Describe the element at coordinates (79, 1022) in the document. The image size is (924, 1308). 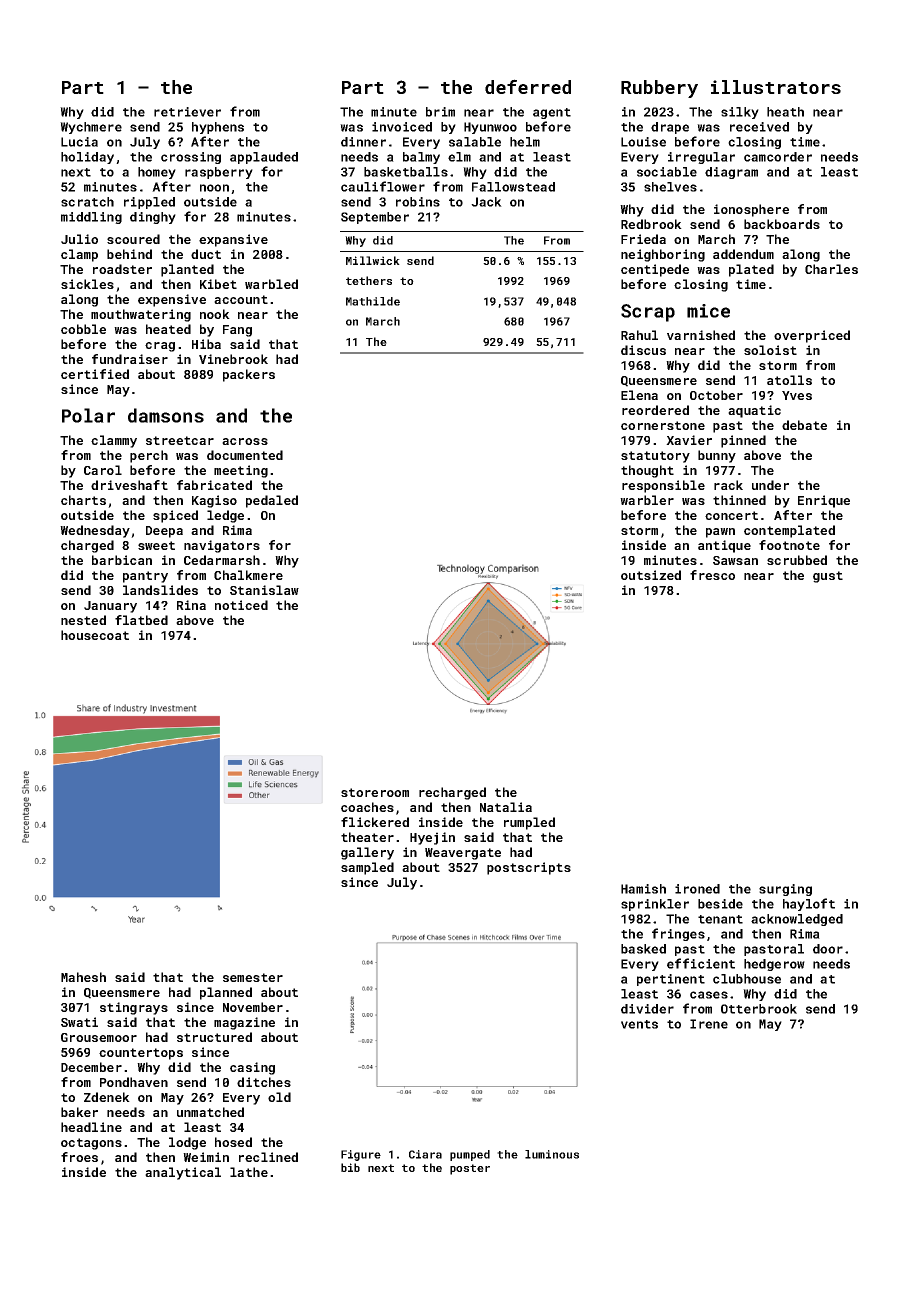
I see `Swati` at that location.
